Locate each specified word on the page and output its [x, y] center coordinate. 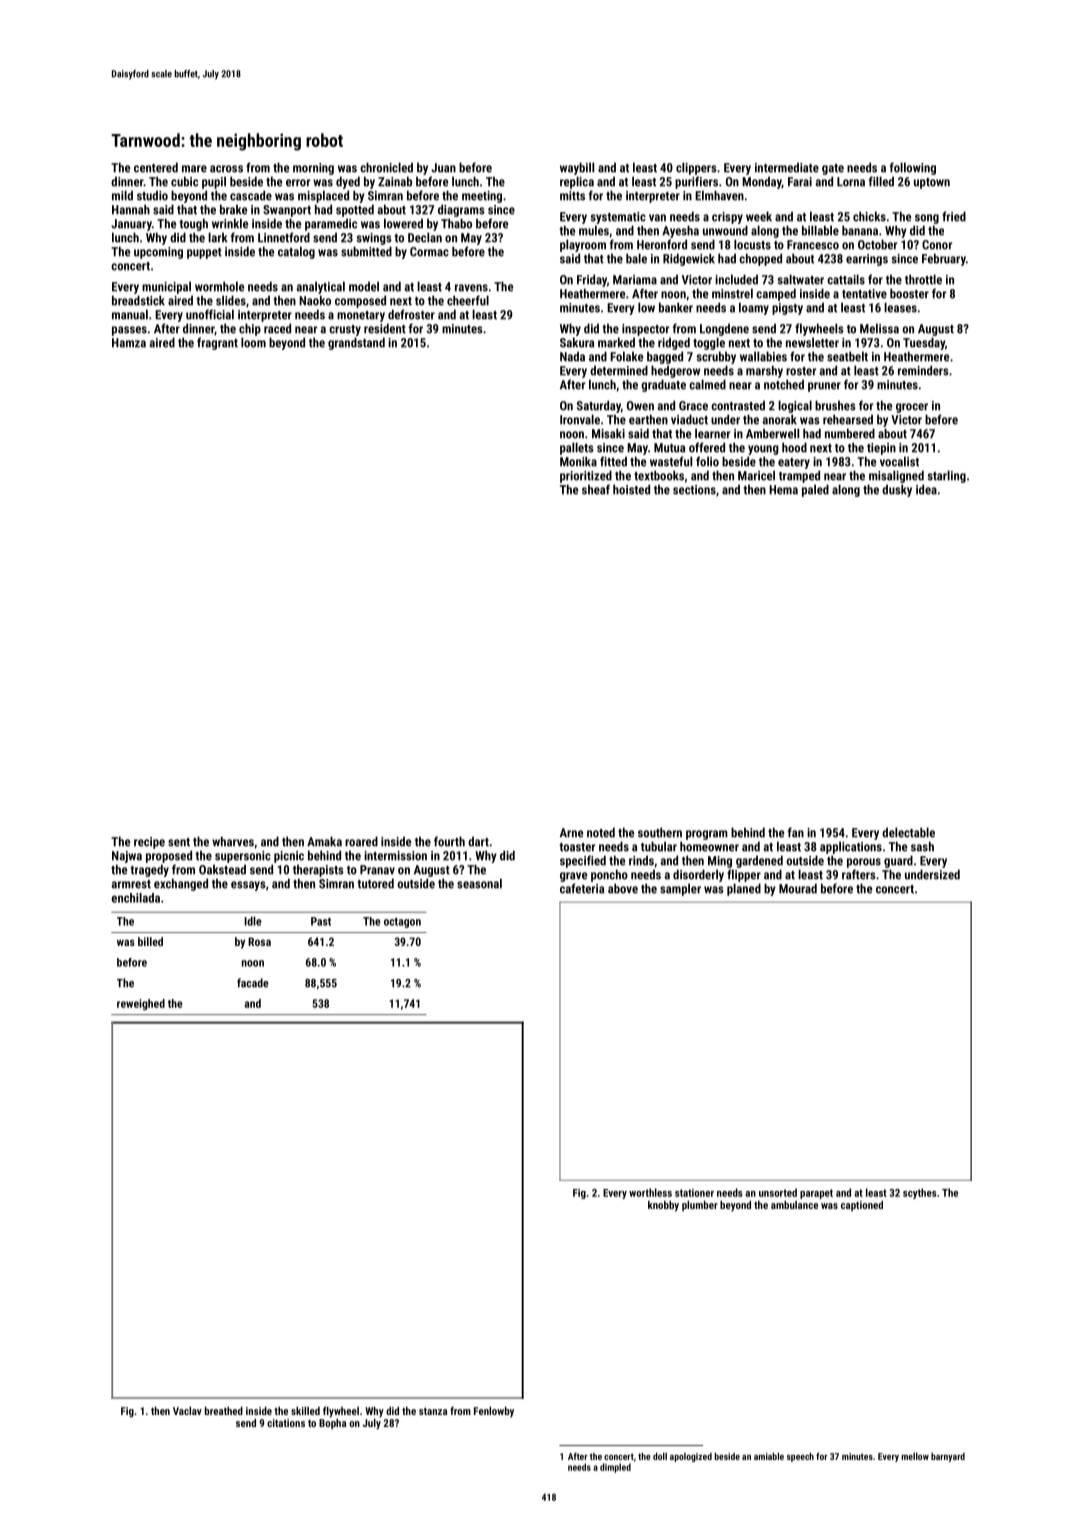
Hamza [129, 343]
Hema [783, 490]
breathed [224, 1411]
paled [815, 490]
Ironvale [580, 419]
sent [179, 842]
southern [660, 832]
